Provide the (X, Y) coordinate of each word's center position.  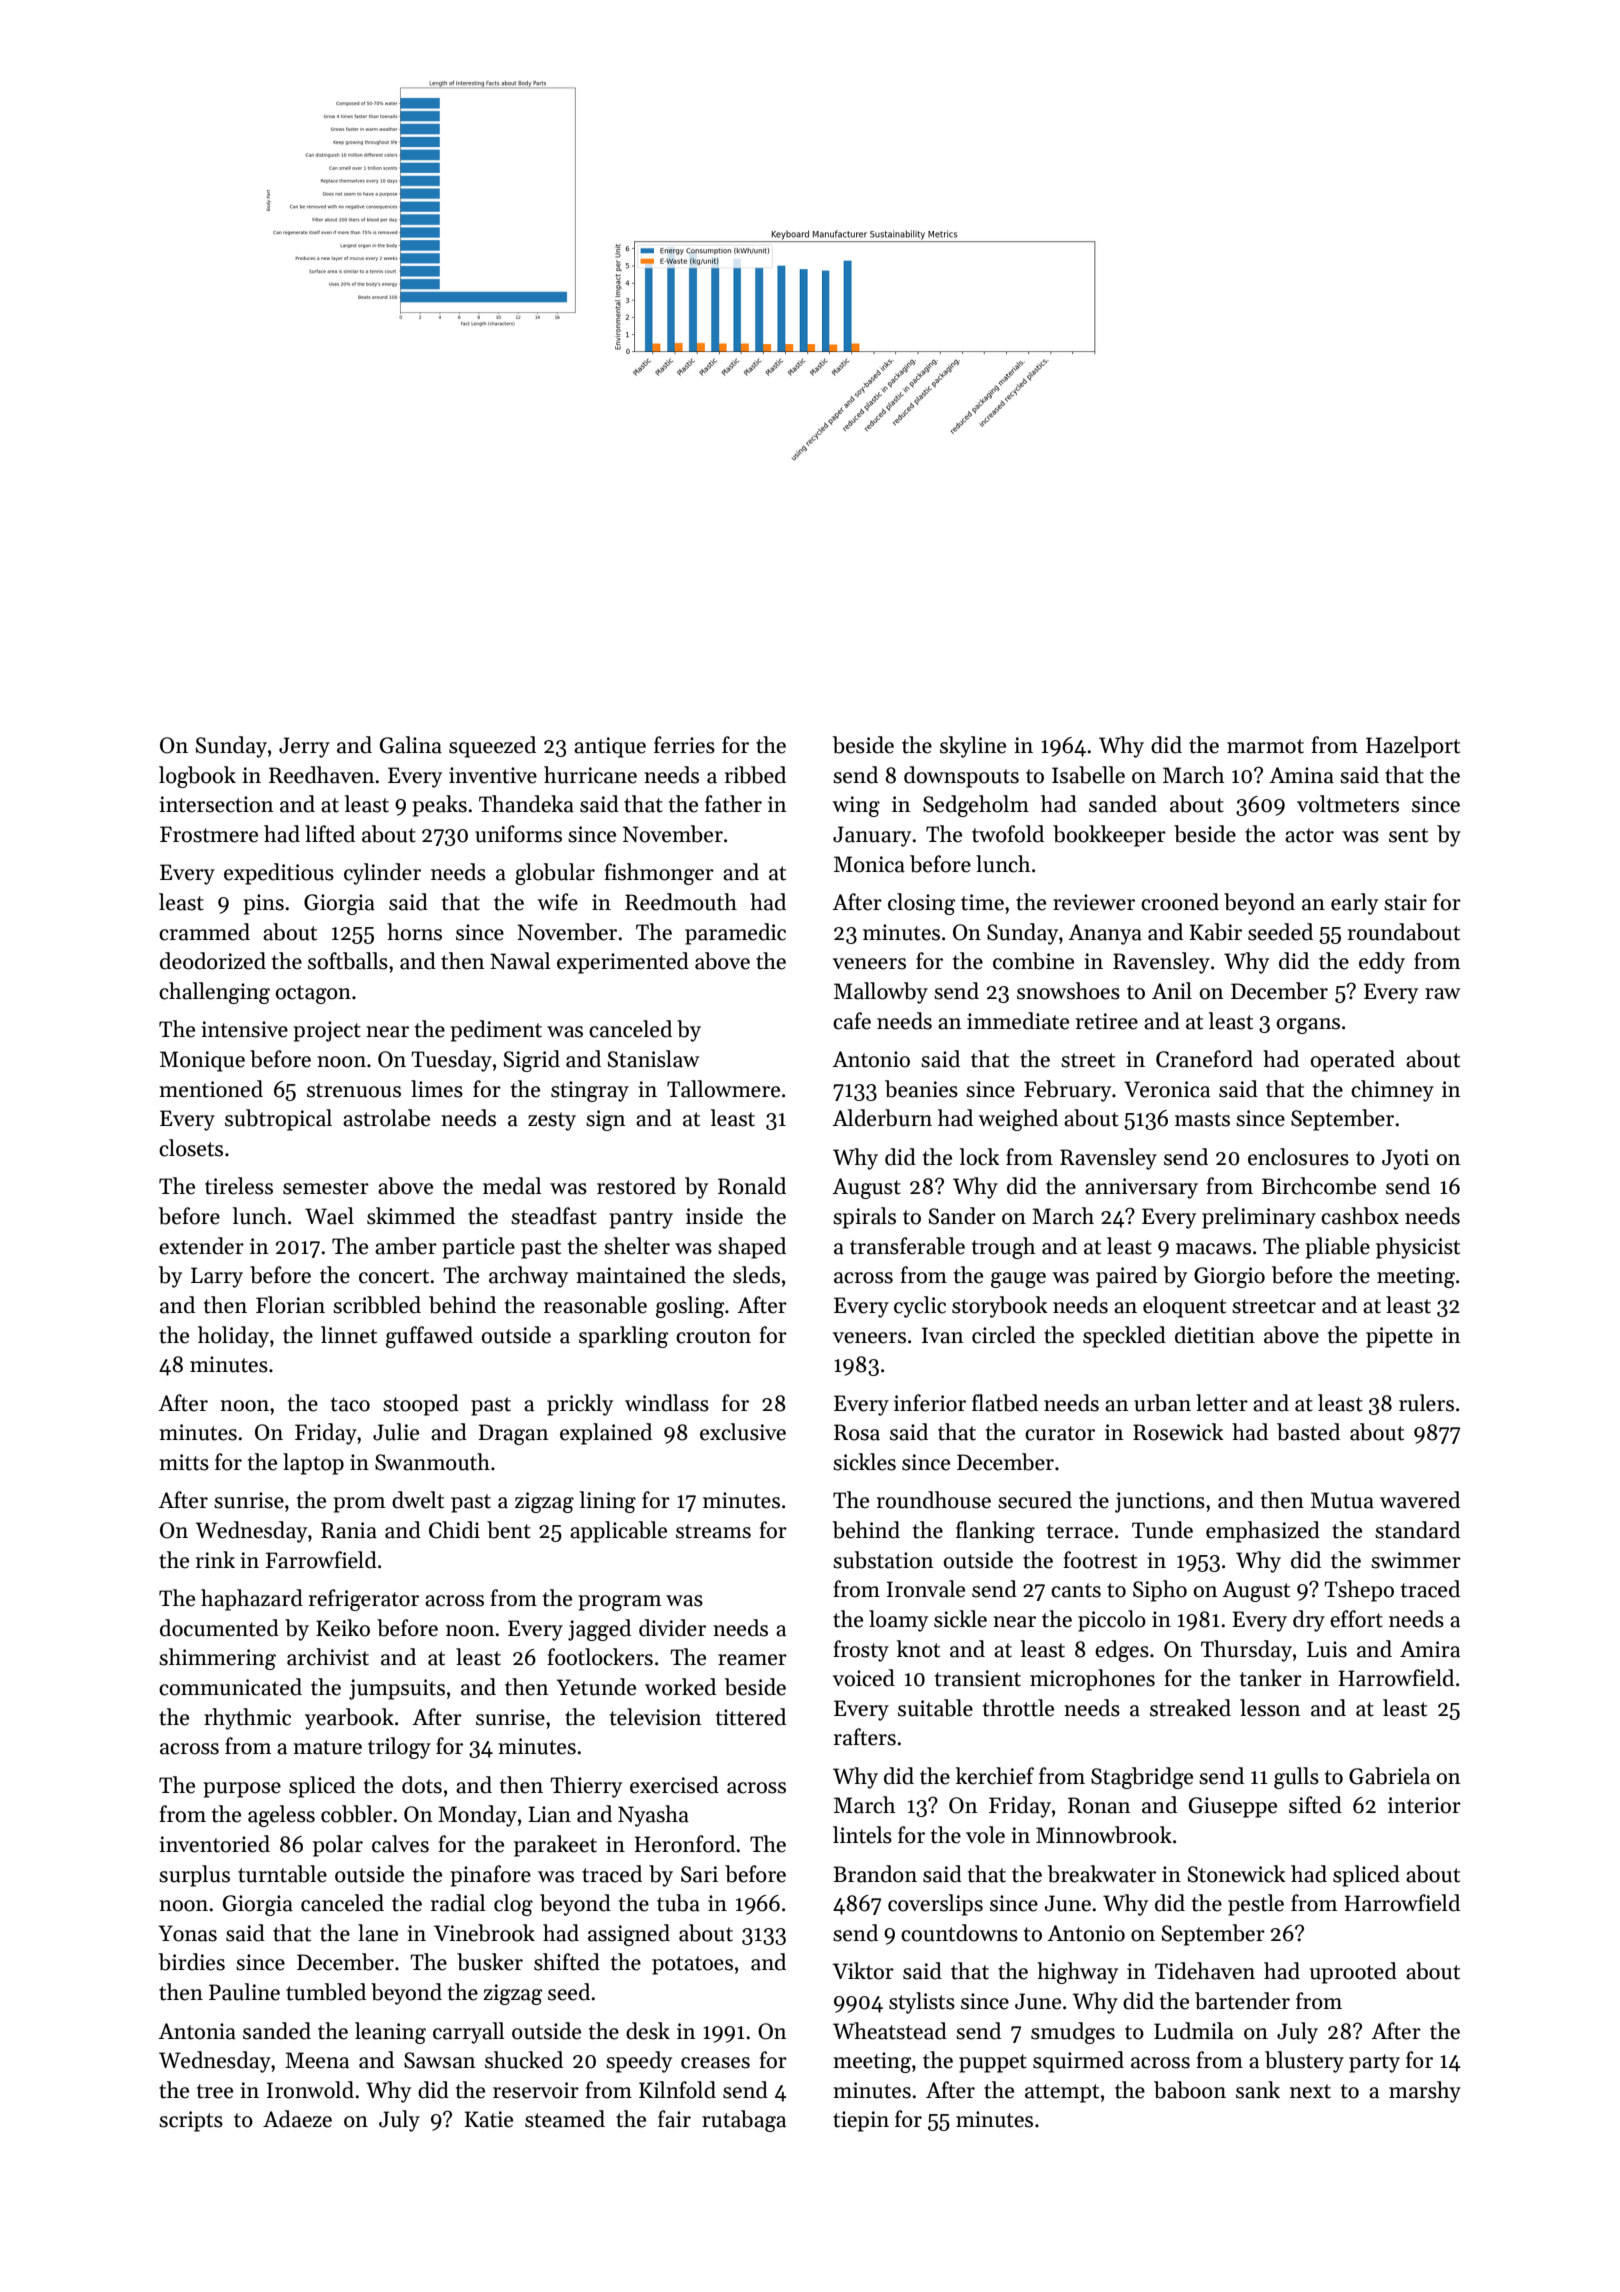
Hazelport (1413, 747)
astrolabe (386, 1118)
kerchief (995, 1776)
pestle (1256, 1905)
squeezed (492, 747)
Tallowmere (723, 1089)
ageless (281, 1816)
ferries (684, 745)
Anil (1172, 990)
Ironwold (310, 2090)
